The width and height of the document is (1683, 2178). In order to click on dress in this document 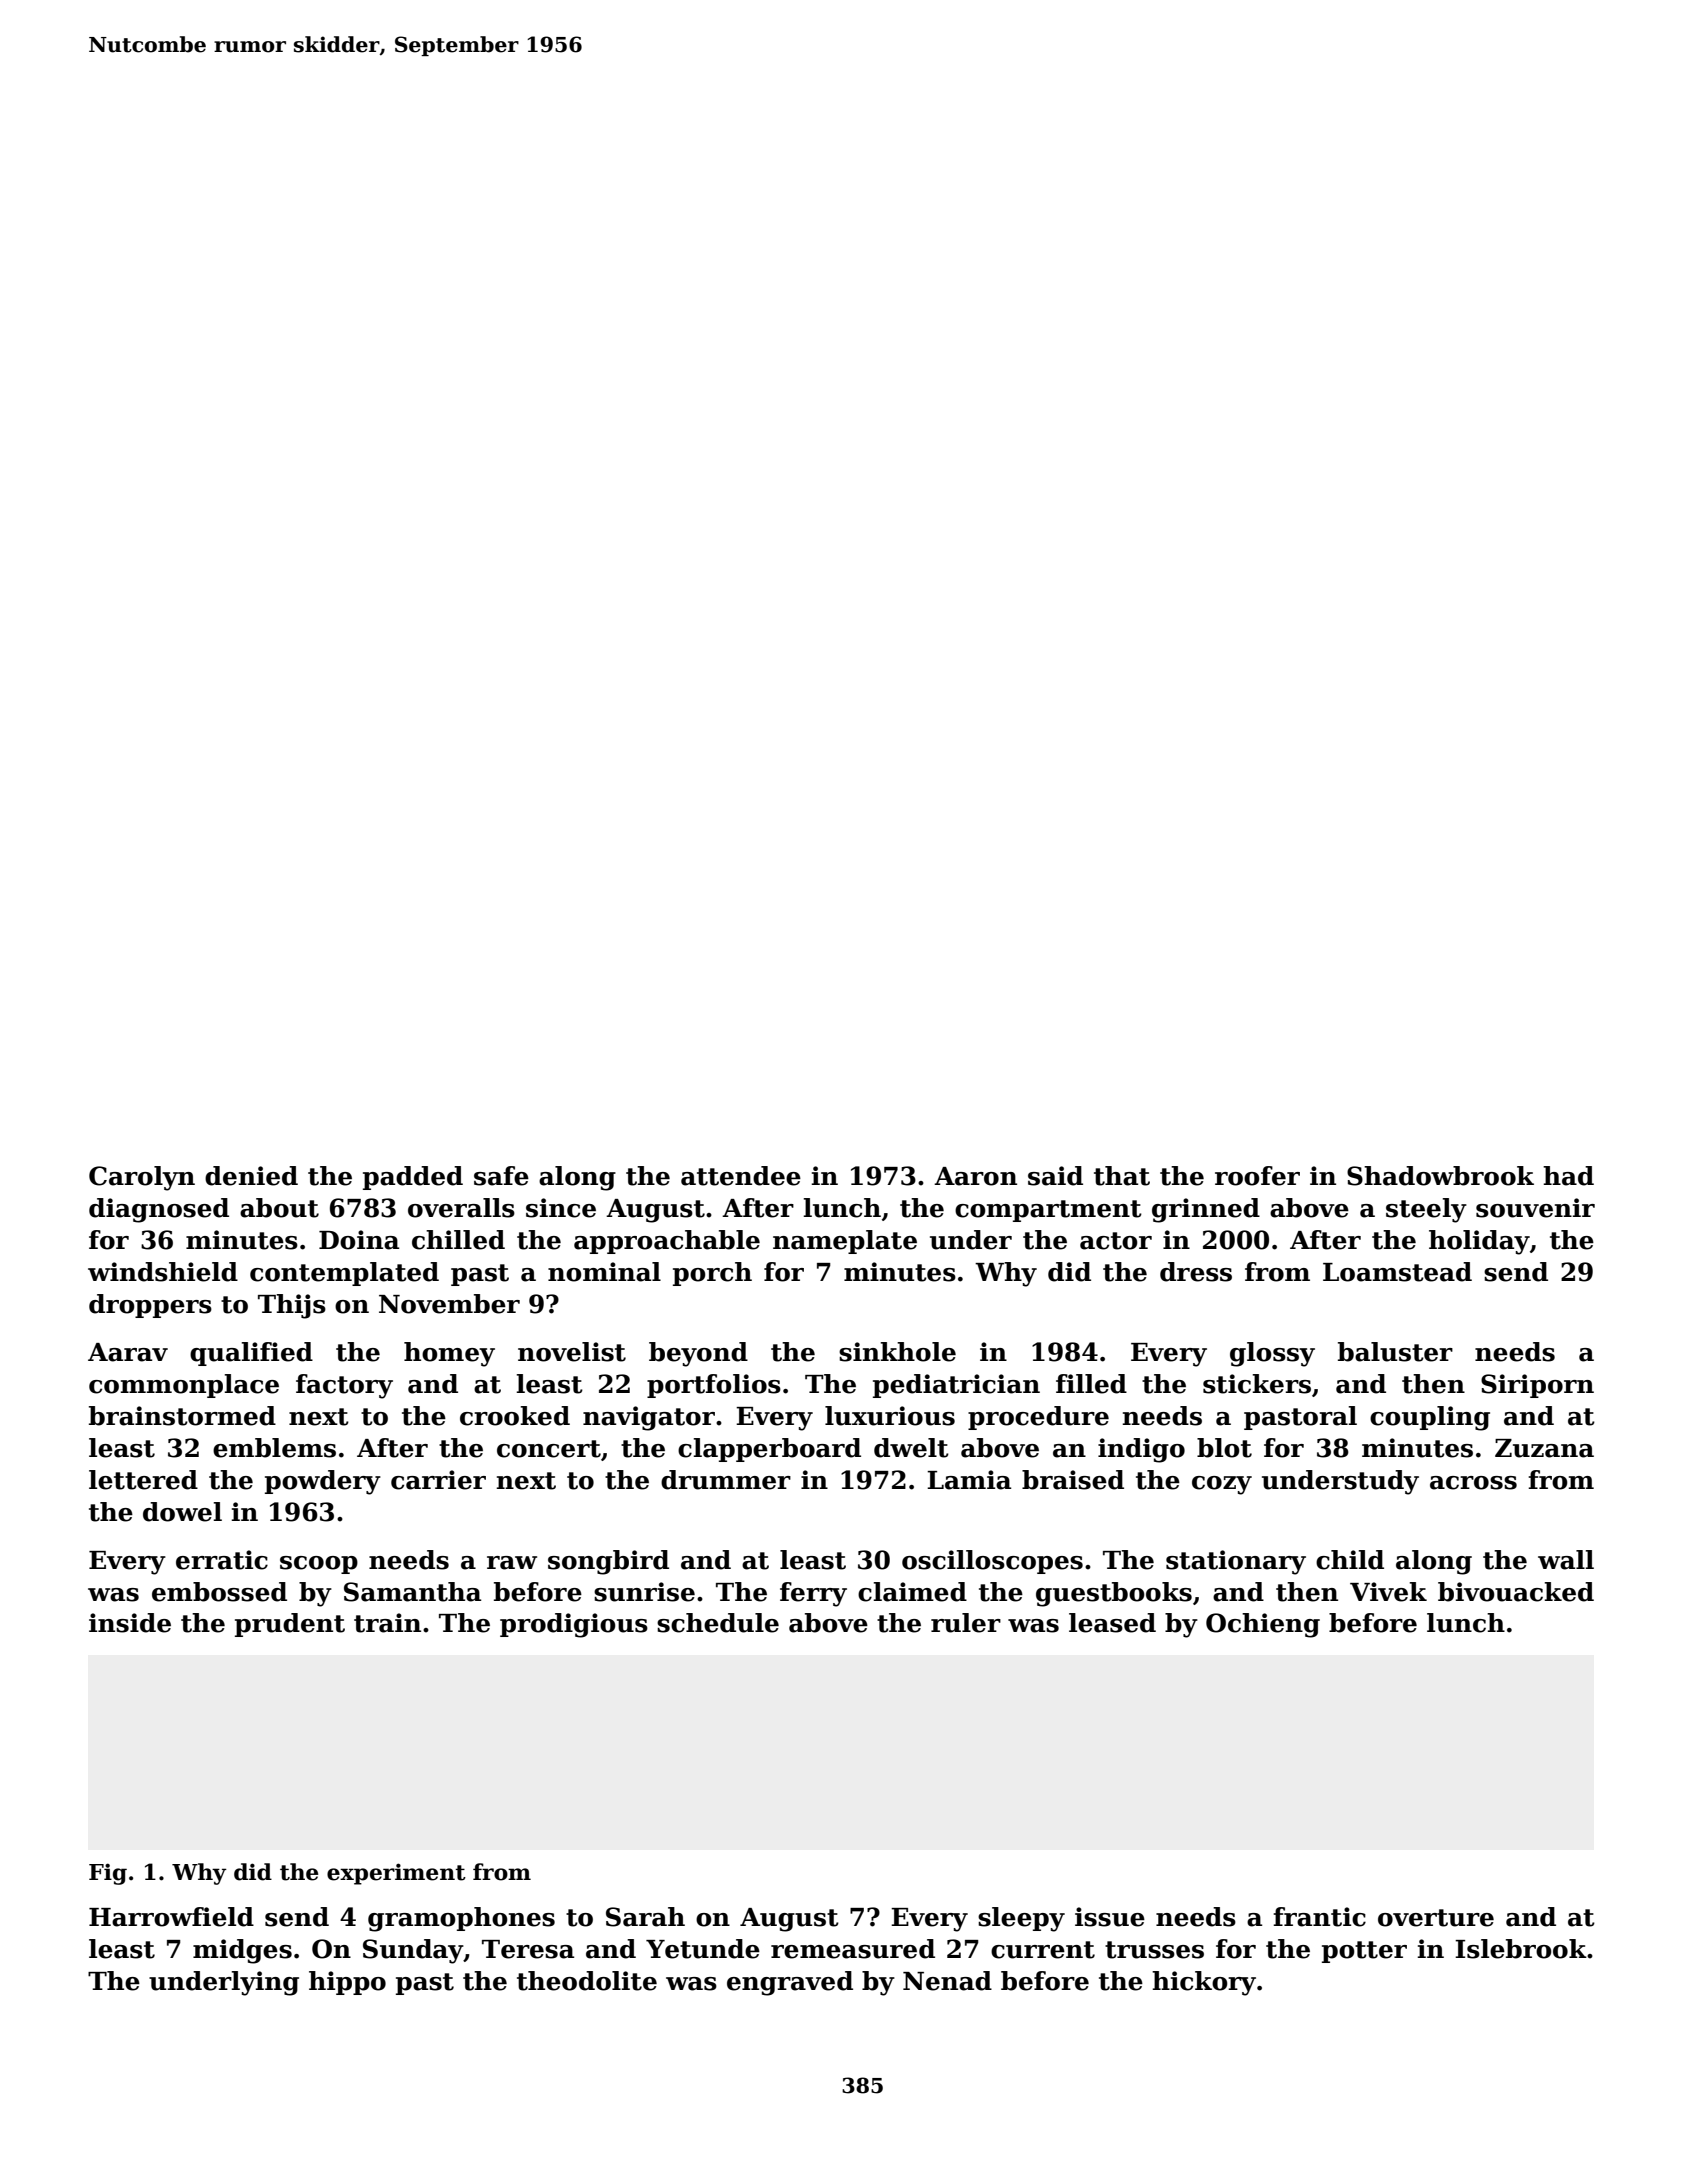, I will do `click(1196, 1272)`.
